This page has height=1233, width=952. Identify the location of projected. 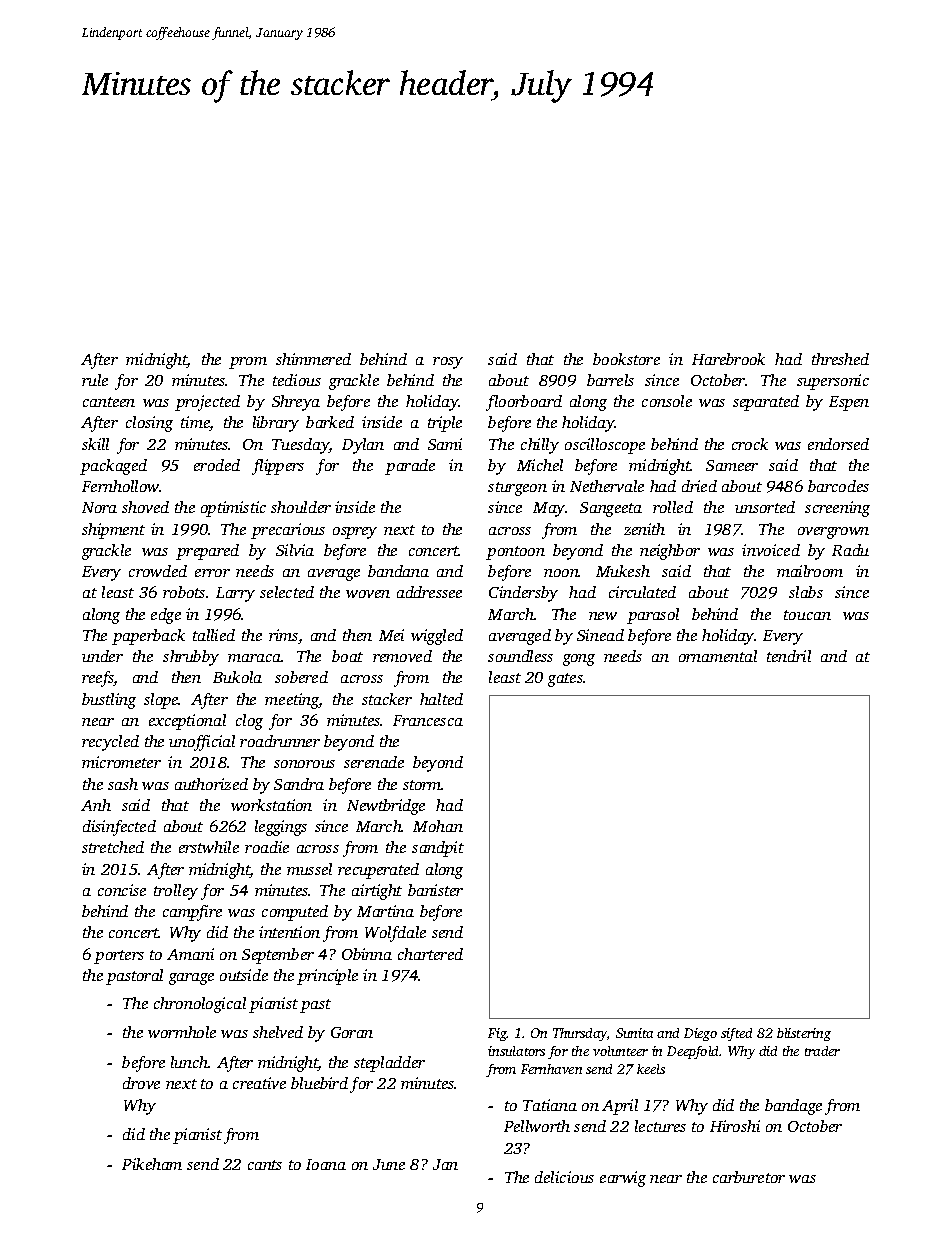
(207, 403).
